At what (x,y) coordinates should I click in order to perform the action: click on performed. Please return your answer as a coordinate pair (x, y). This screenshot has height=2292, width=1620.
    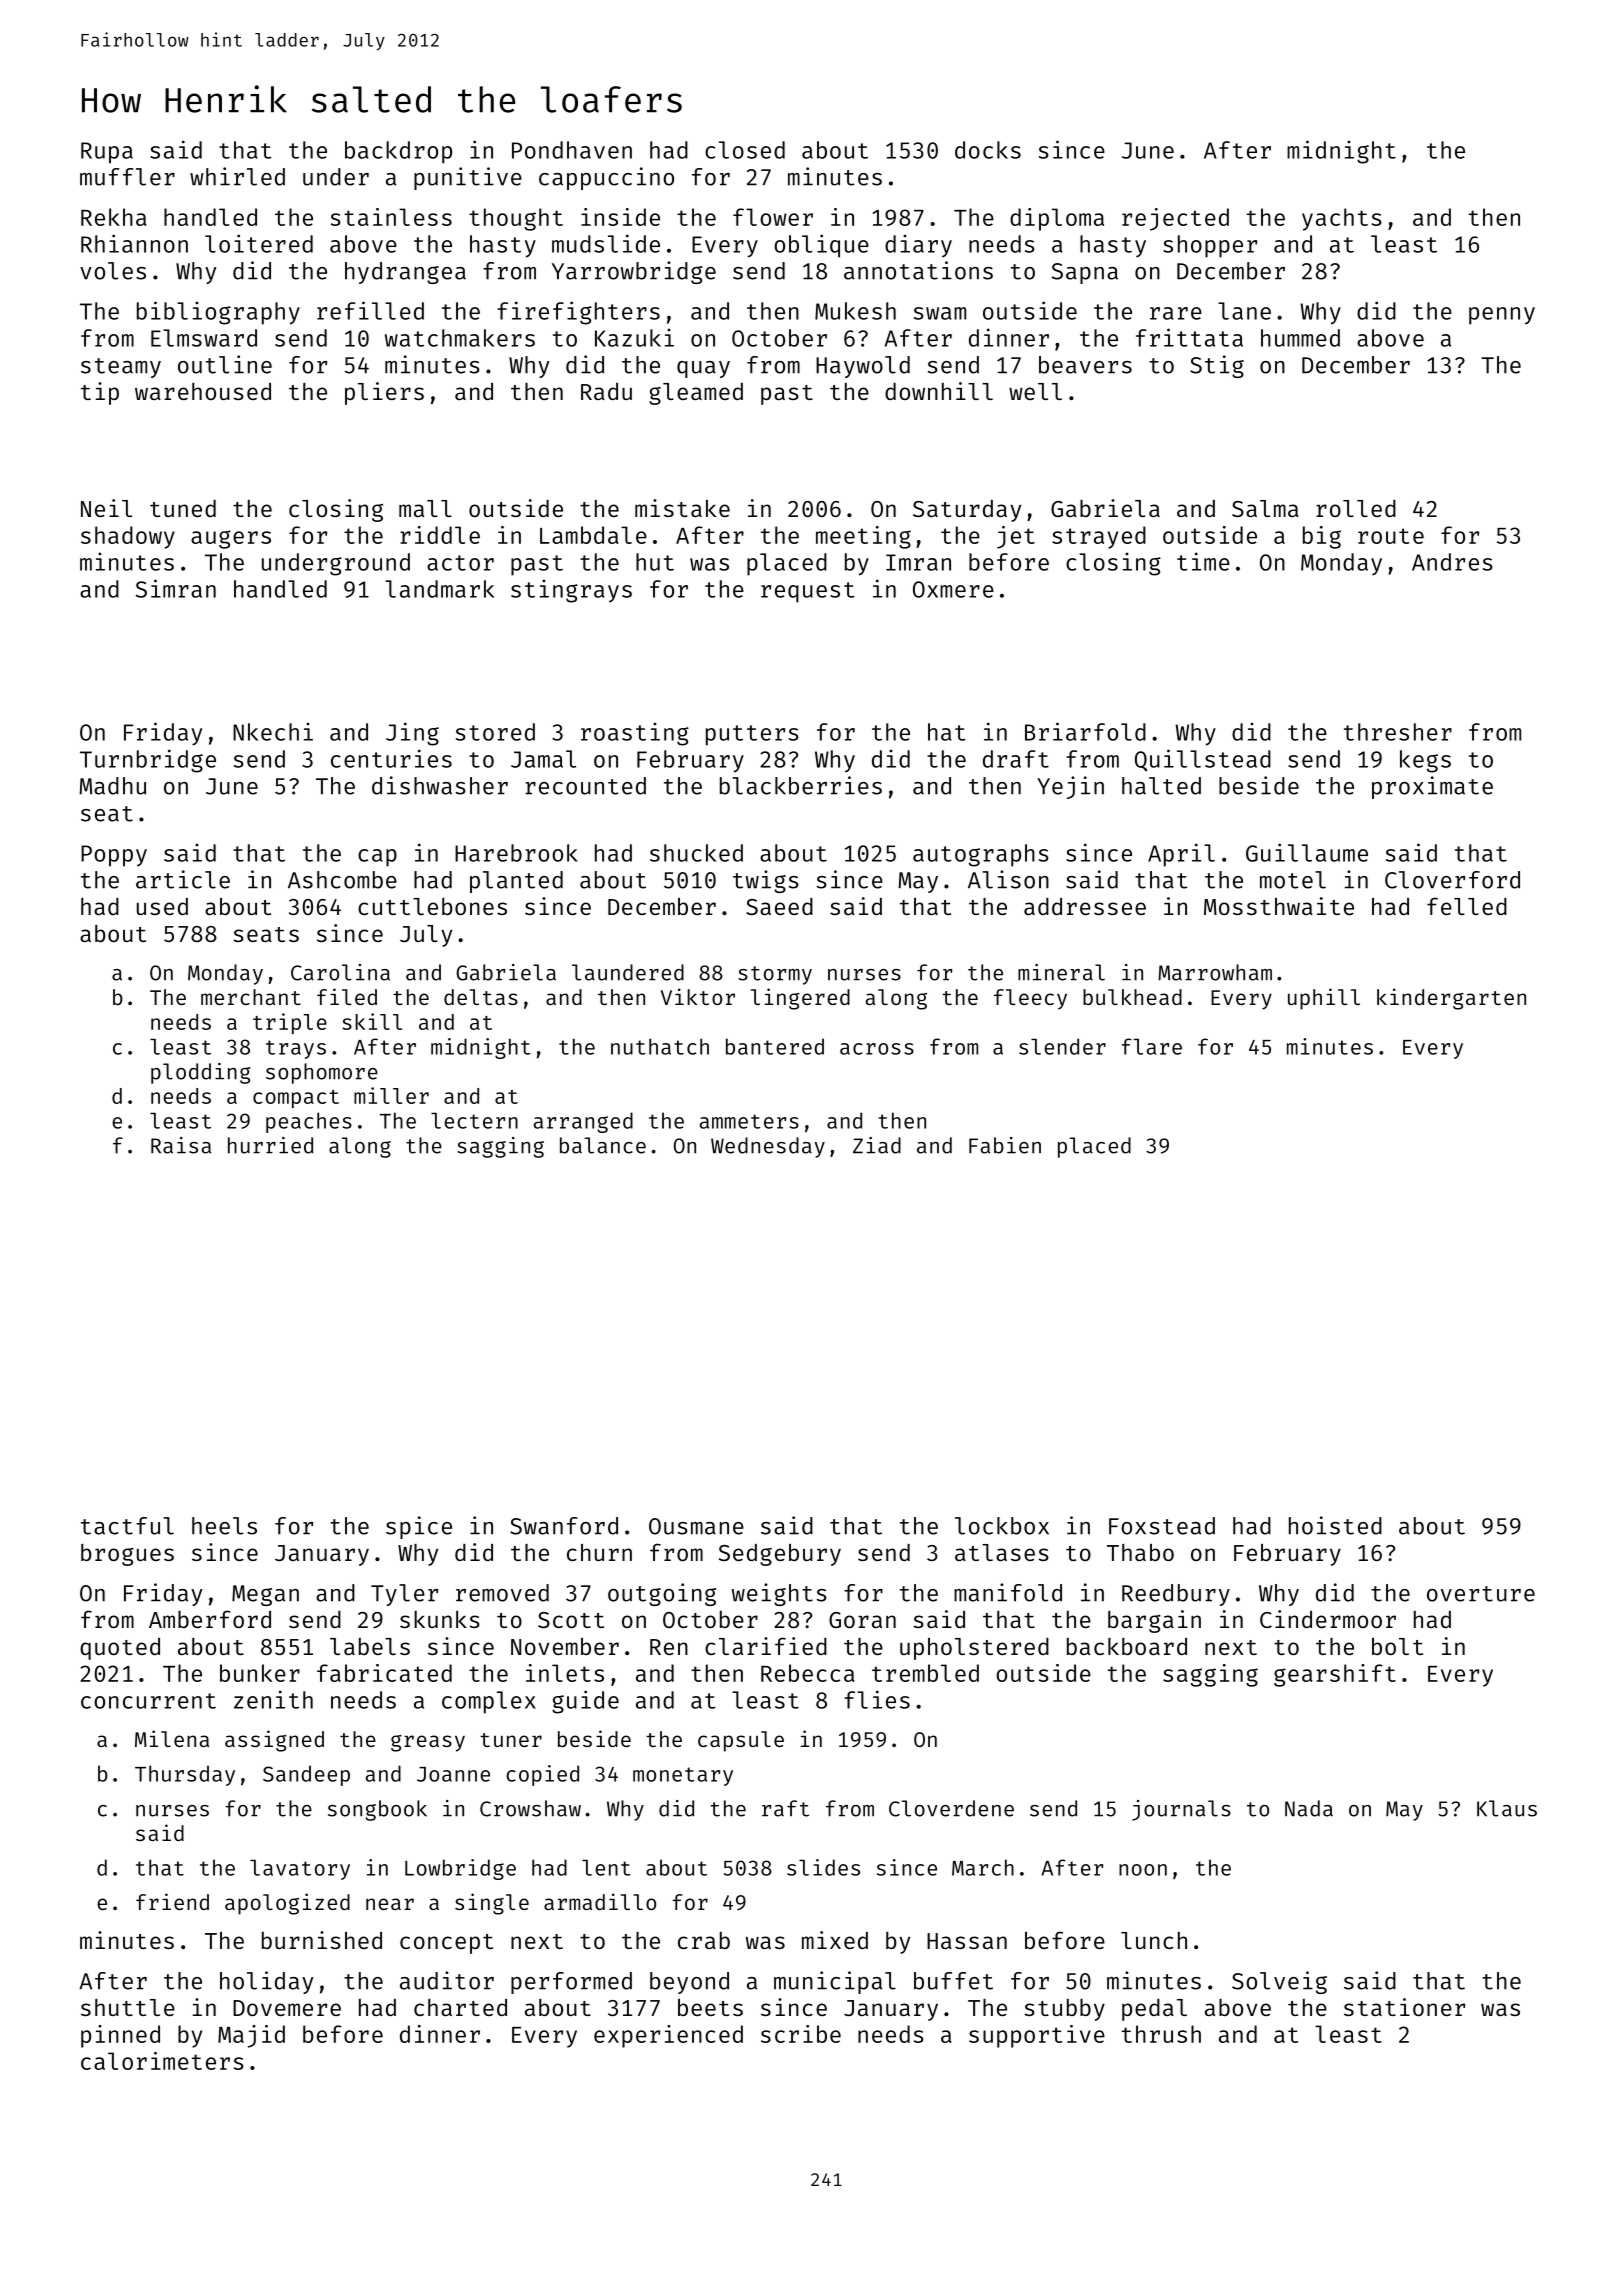
    Looking at the image, I should click on (571, 1983).
